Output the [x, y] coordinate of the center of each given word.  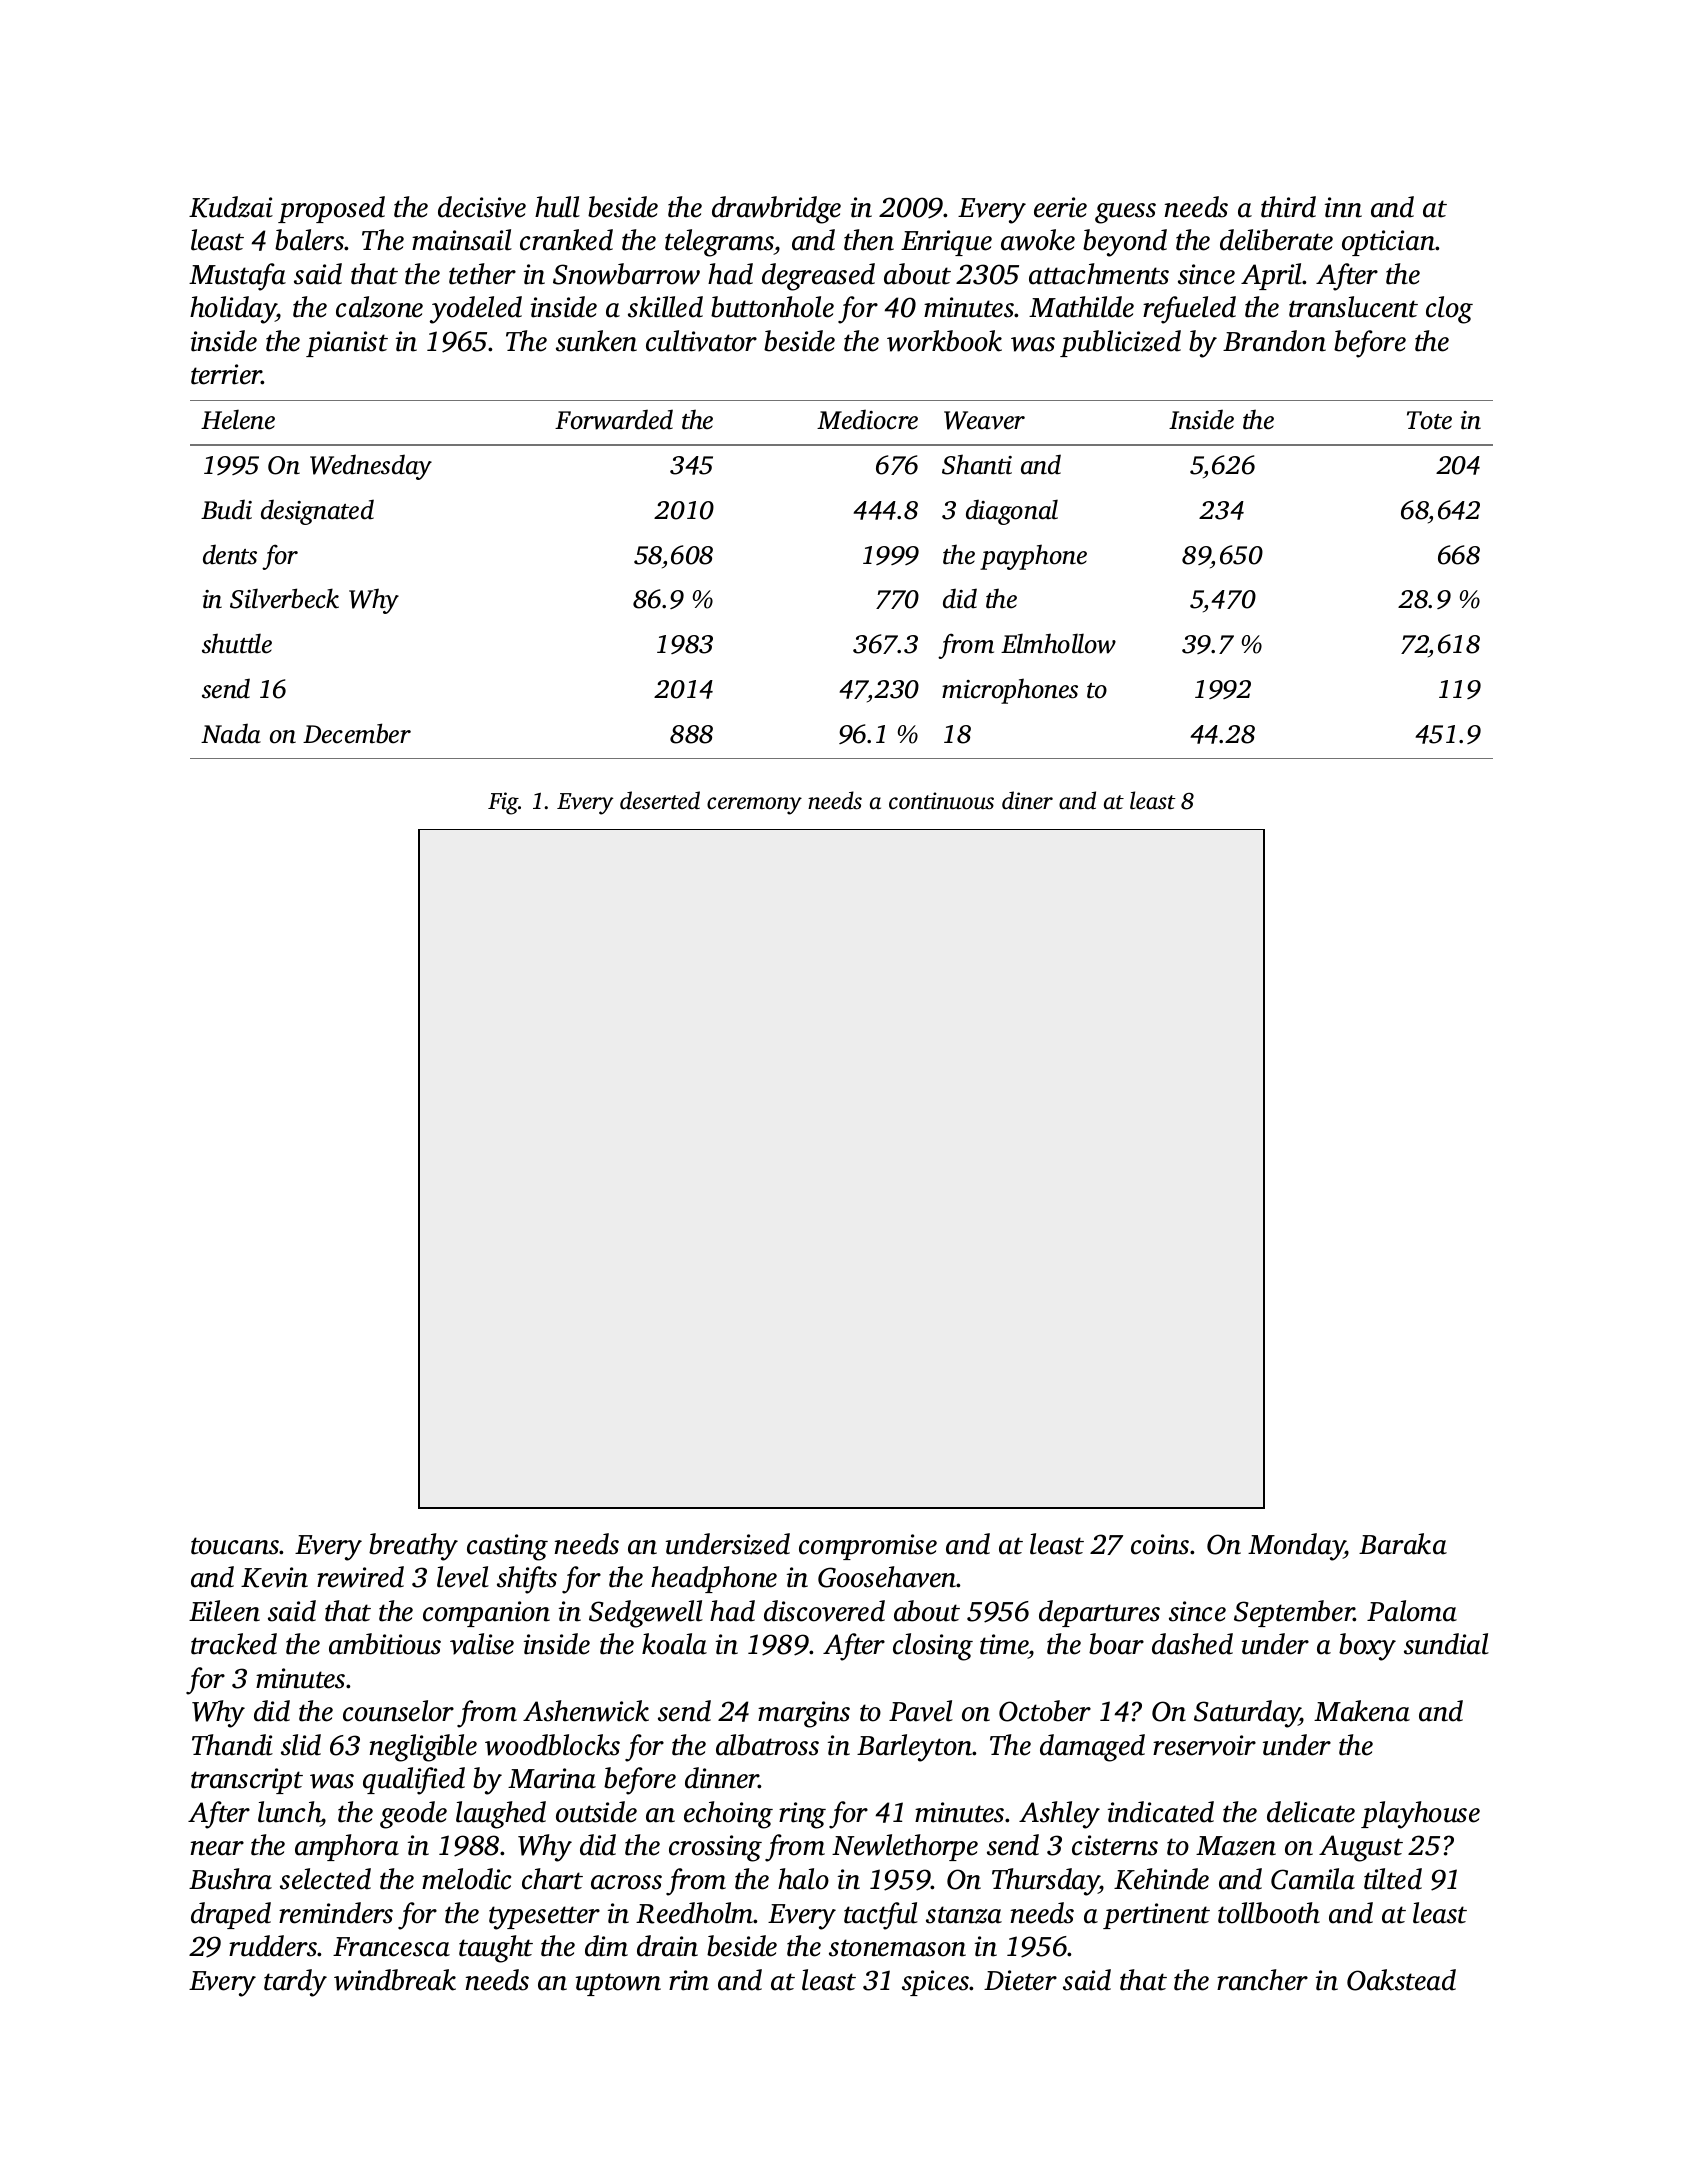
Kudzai [231, 207]
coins [1160, 1544]
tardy [295, 1983]
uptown [618, 1984]
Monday [1296, 1547]
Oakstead [1401, 1980]
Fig [503, 803]
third [1288, 207]
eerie [1060, 207]
